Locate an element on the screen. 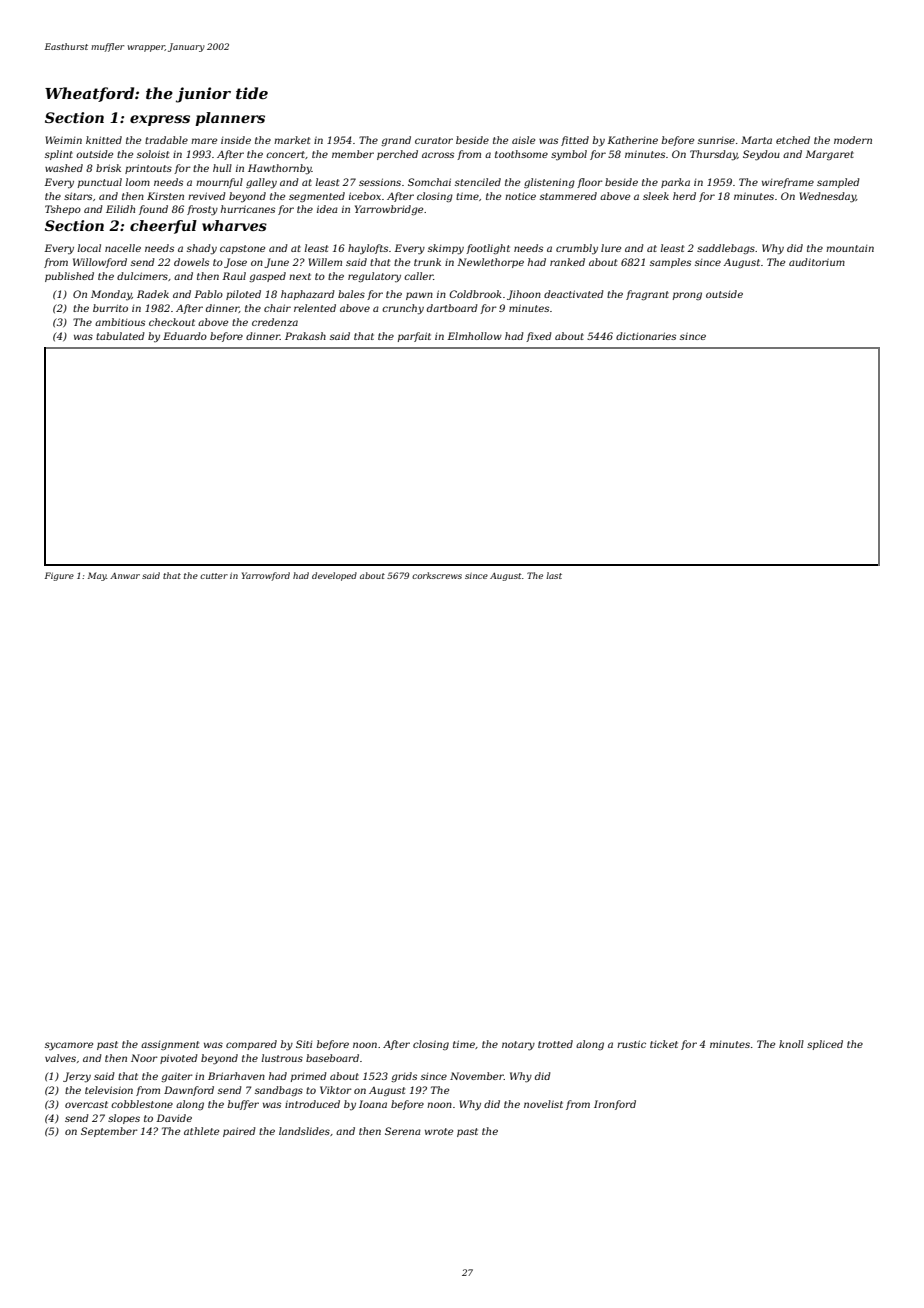 This screenshot has width=924, height=1308. Ironford is located at coordinates (615, 1105).
